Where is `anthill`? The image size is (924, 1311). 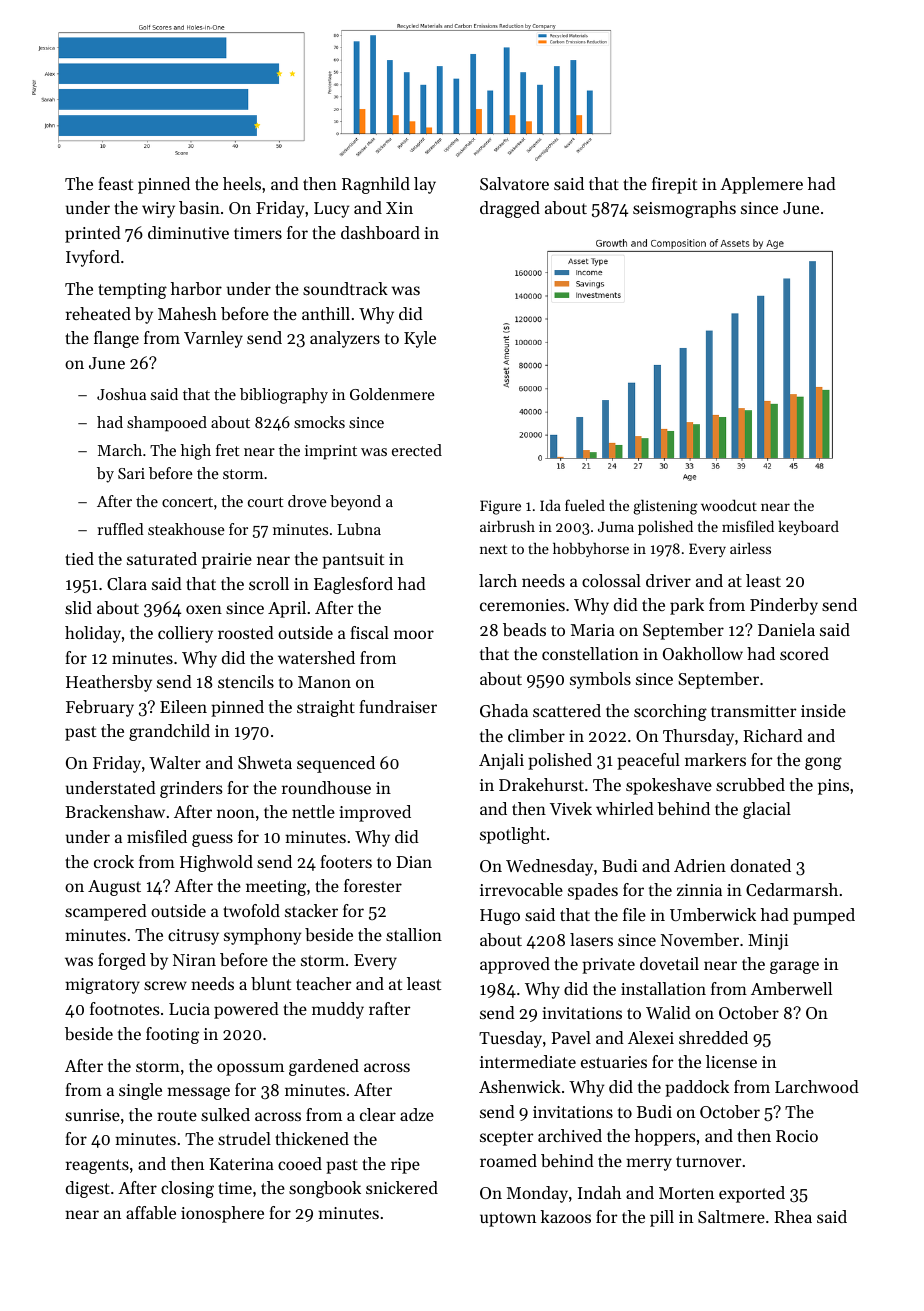
anthill is located at coordinates (326, 313).
